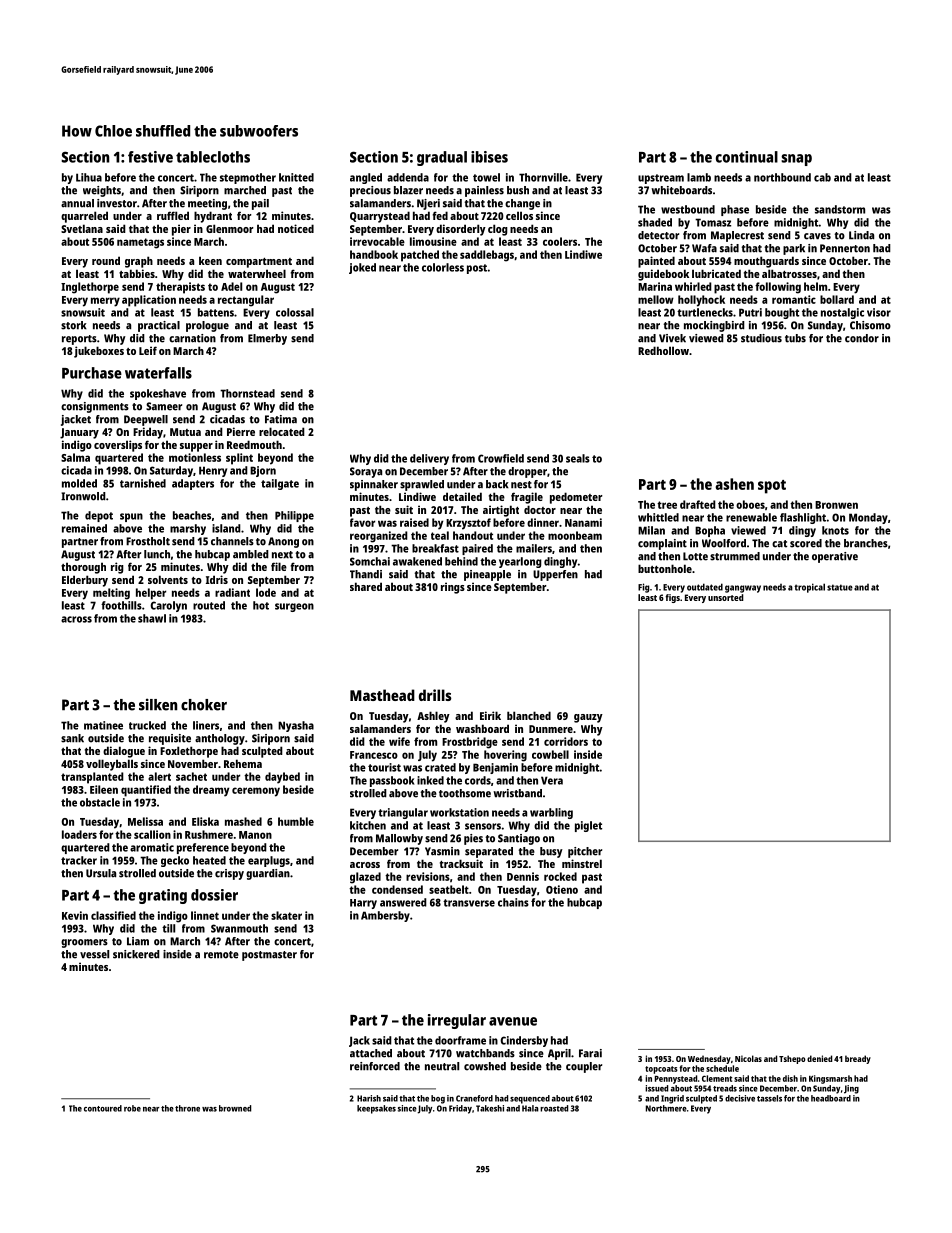 The width and height of the screenshot is (952, 1233). I want to click on throne, so click(187, 1108).
